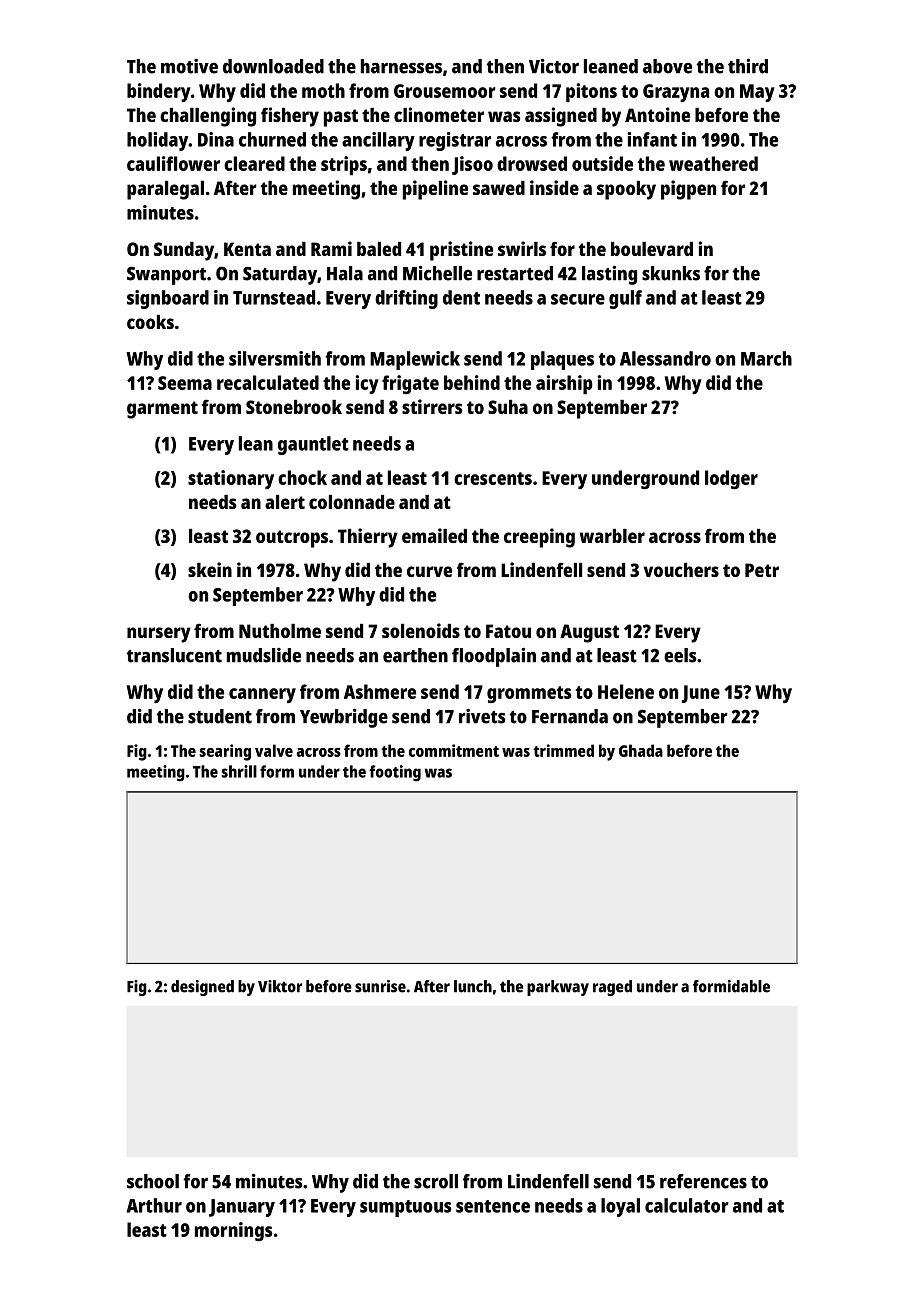 This document has height=1311, width=924. I want to click on lunch, so click(473, 986).
